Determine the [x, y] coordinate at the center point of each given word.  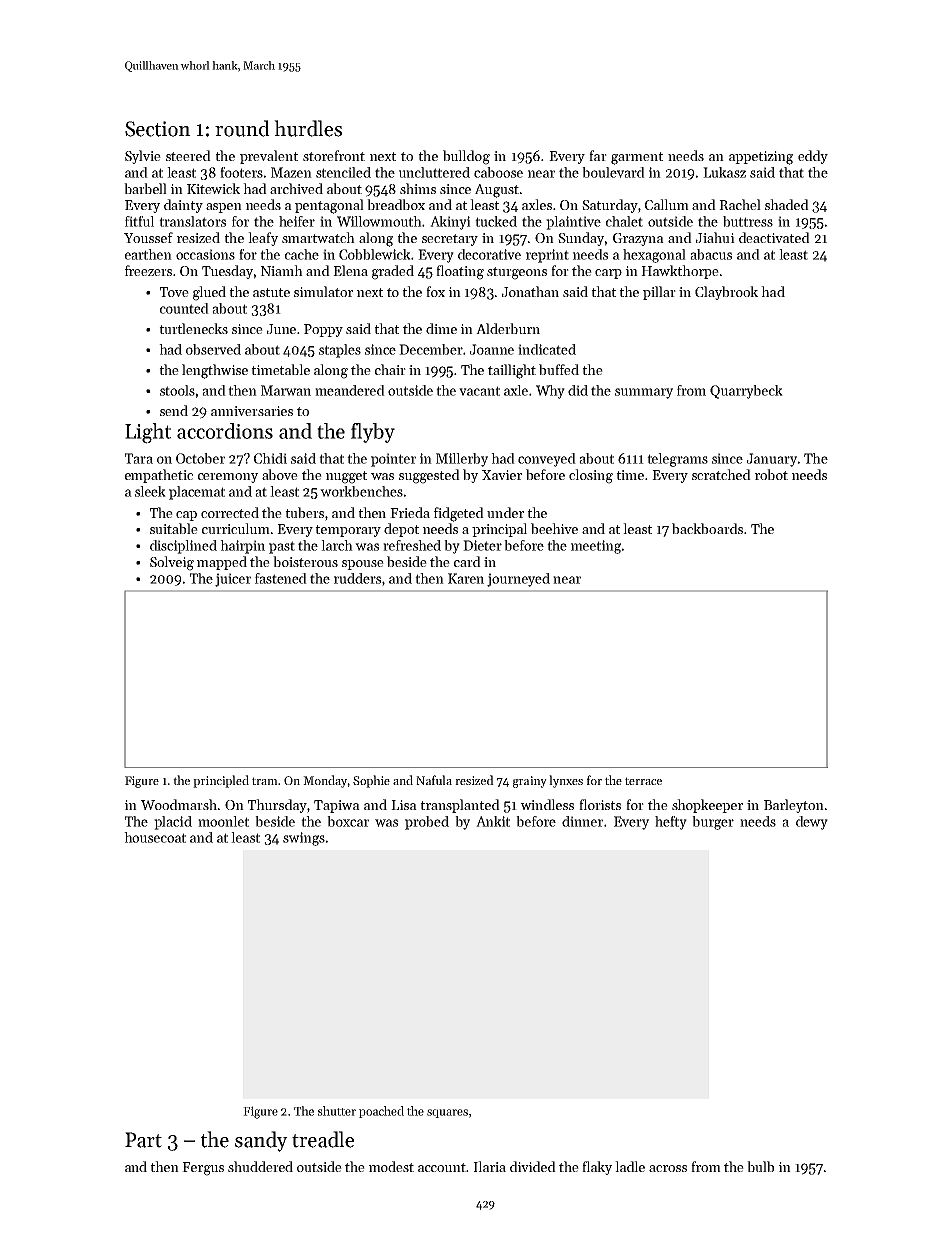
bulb [760, 1166]
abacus [711, 254]
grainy [530, 782]
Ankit [493, 821]
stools [177, 390]
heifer [297, 221]
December [431, 349]
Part [143, 1140]
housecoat [155, 837]
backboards [707, 528]
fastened [281, 578]
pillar [659, 293]
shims [418, 188]
